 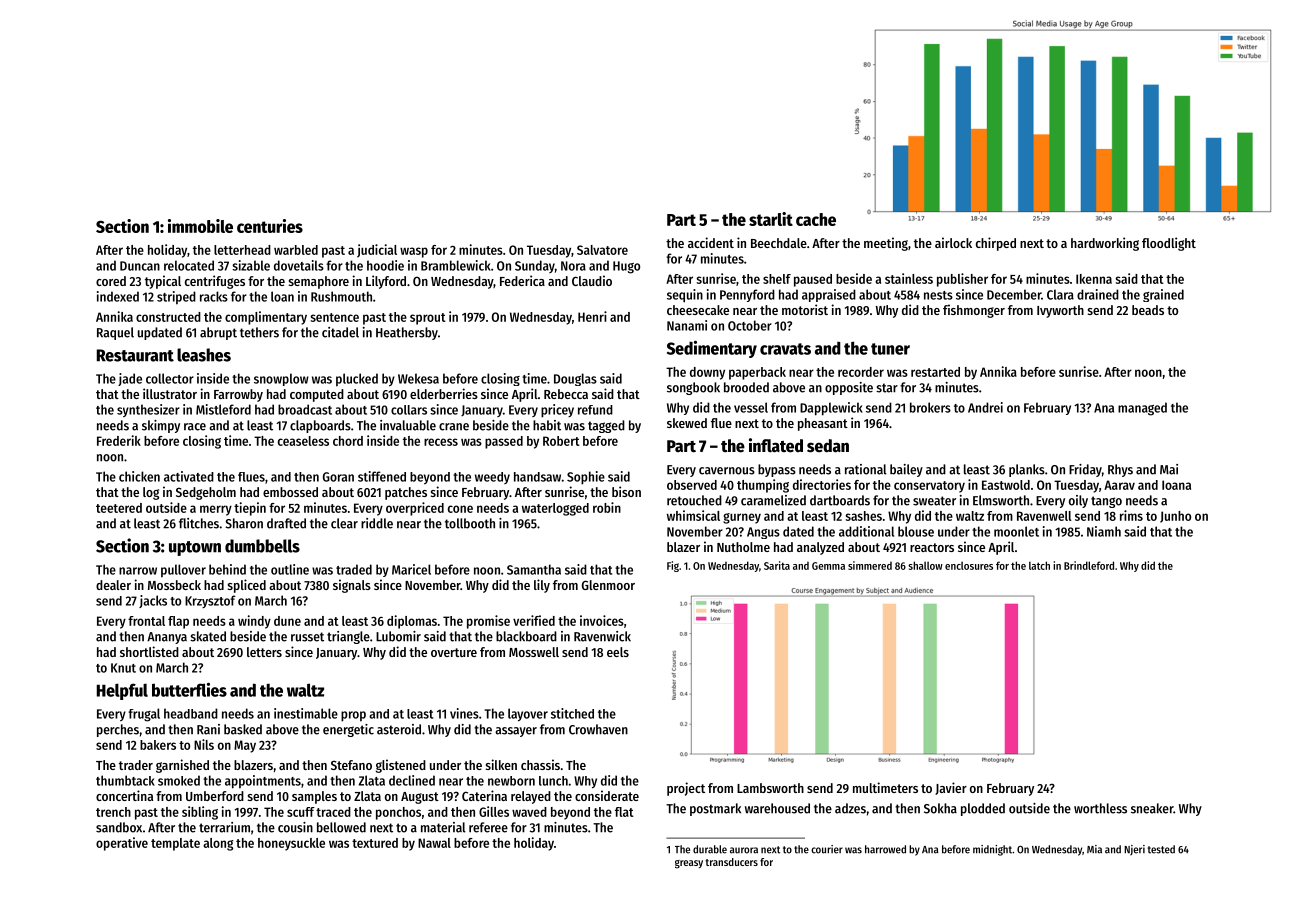 I want to click on Ravenwick, so click(x=602, y=636).
